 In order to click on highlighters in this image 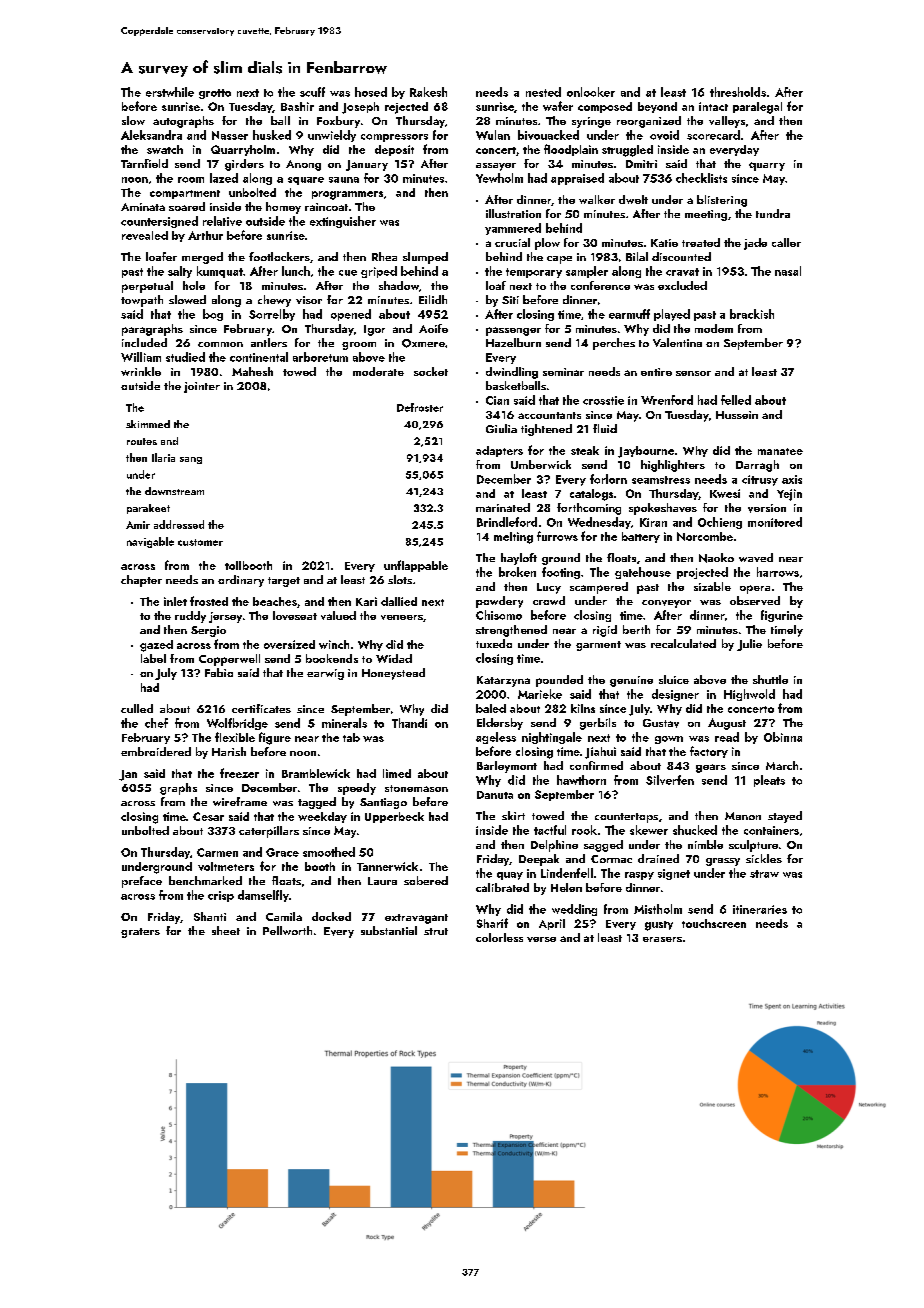, I will do `click(673, 466)`.
